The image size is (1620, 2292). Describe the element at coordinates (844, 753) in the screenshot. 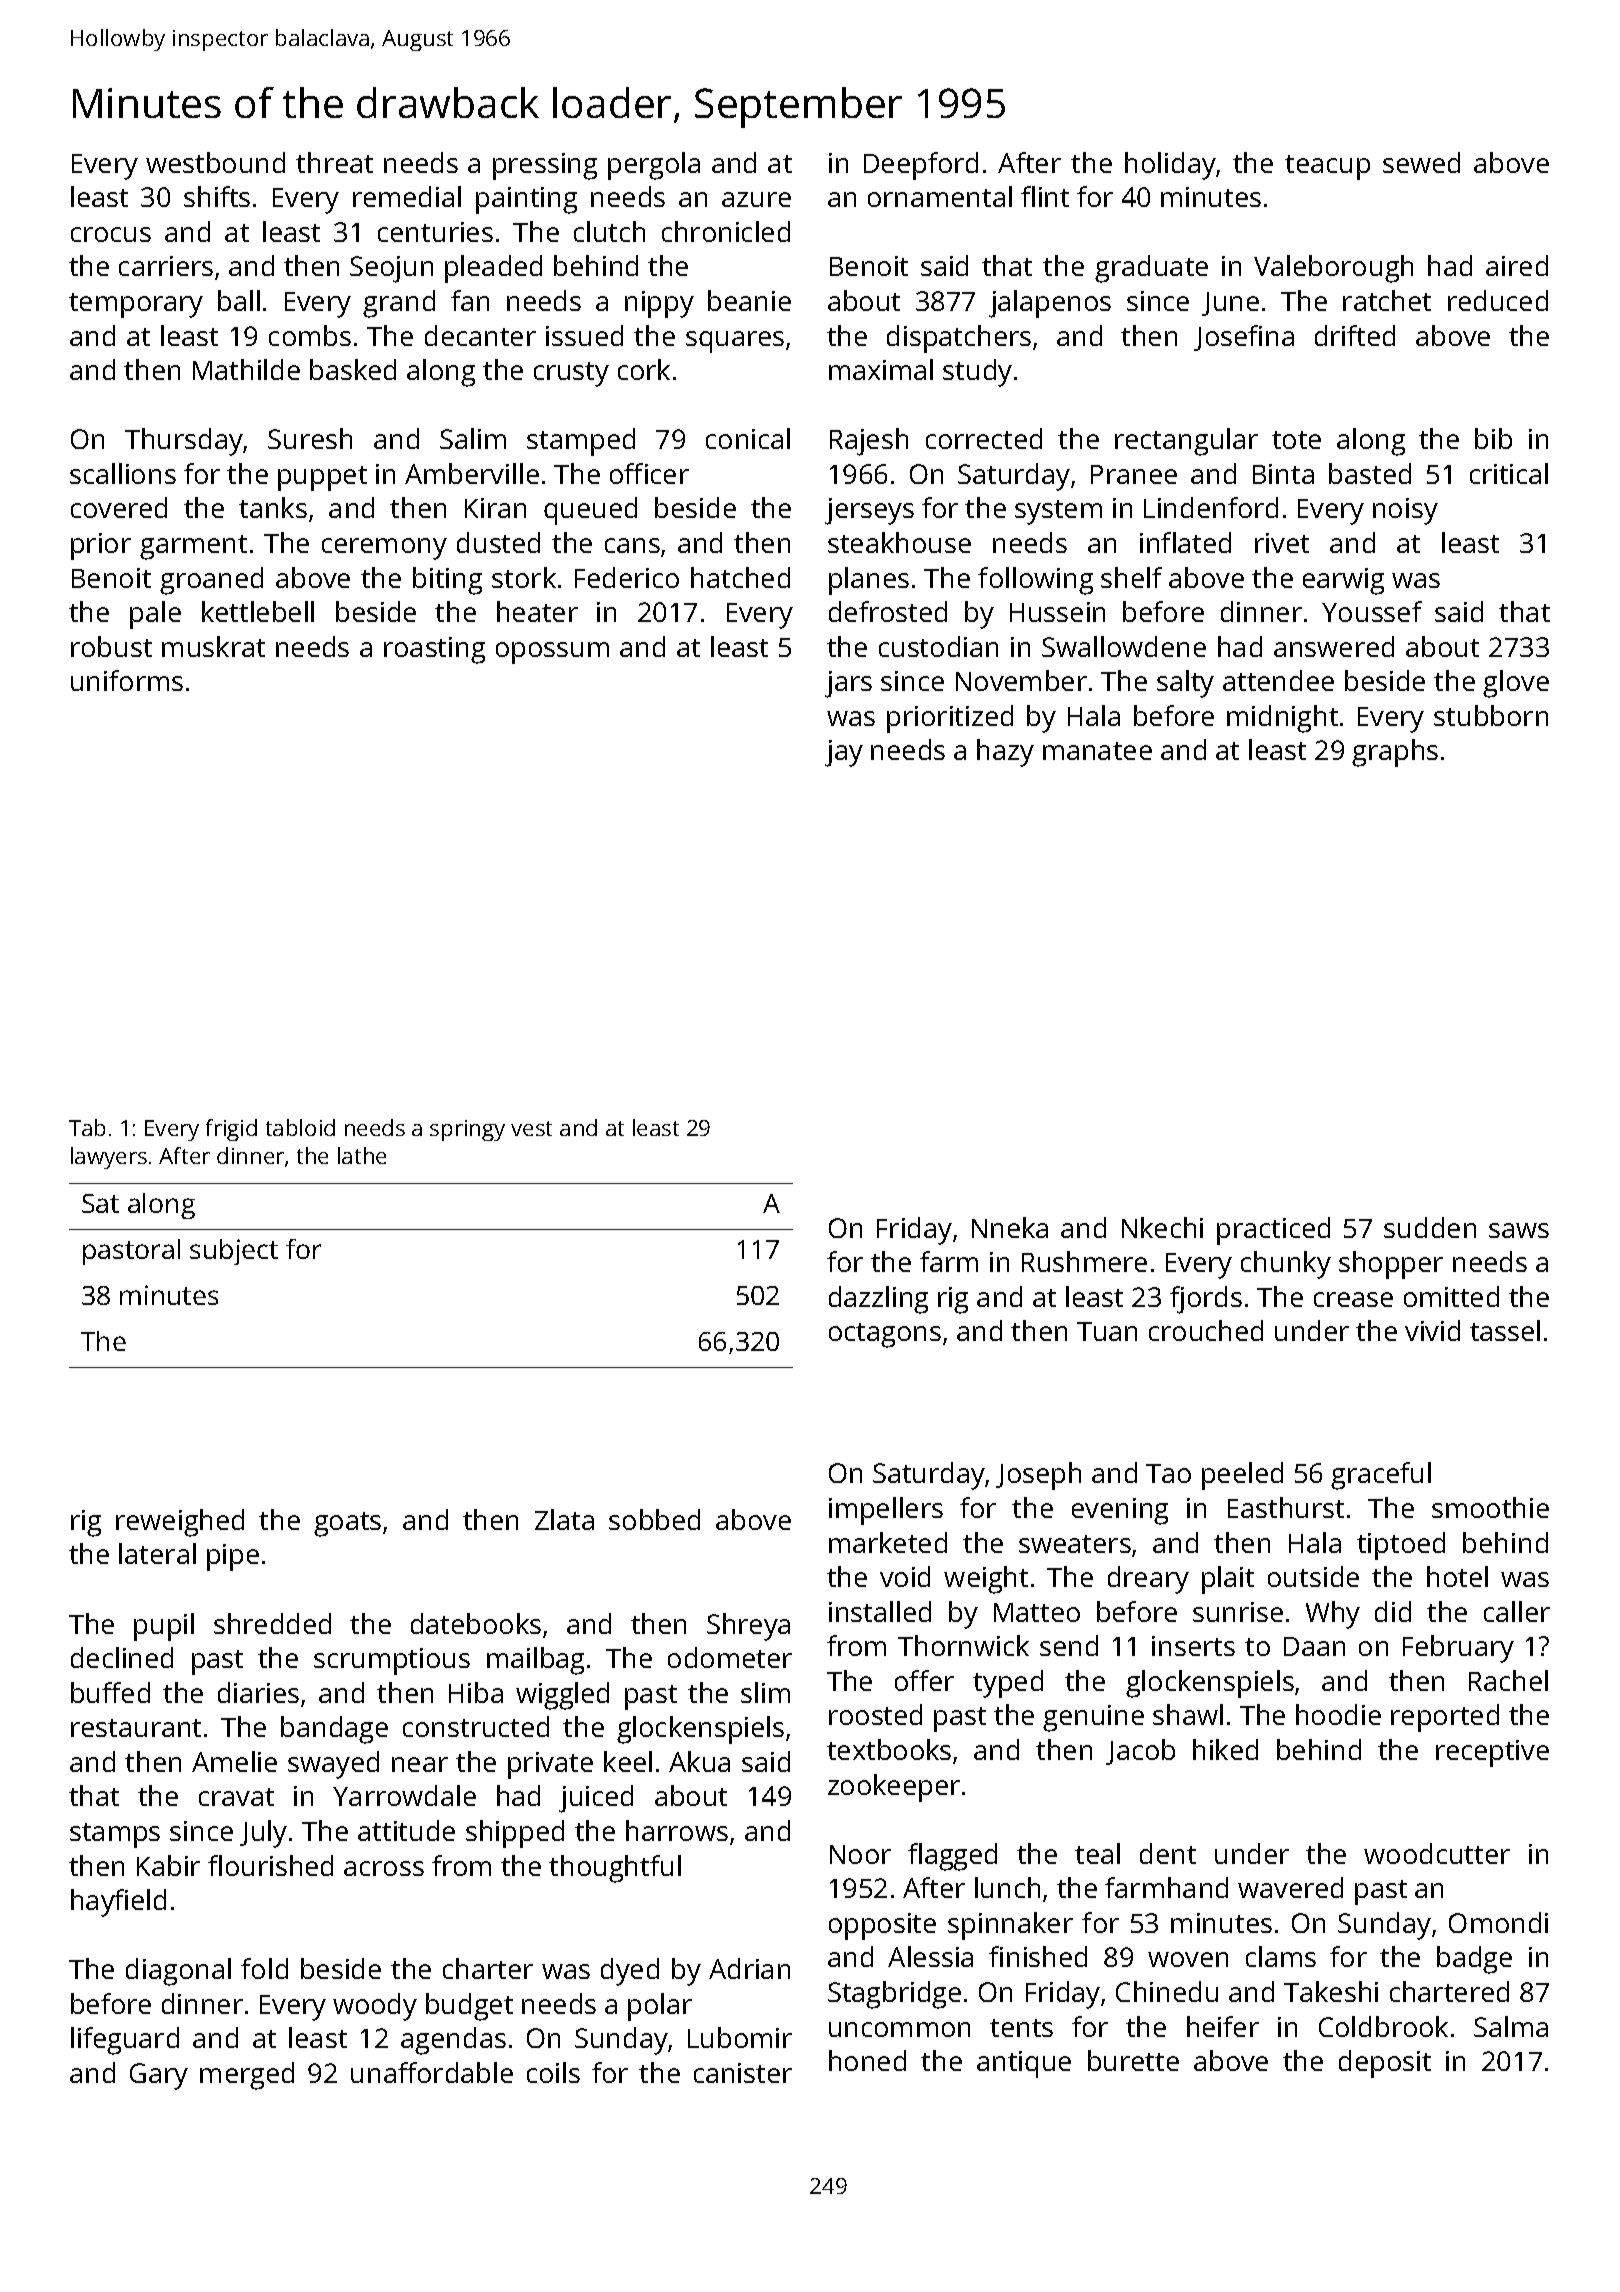

I see `jay` at that location.
